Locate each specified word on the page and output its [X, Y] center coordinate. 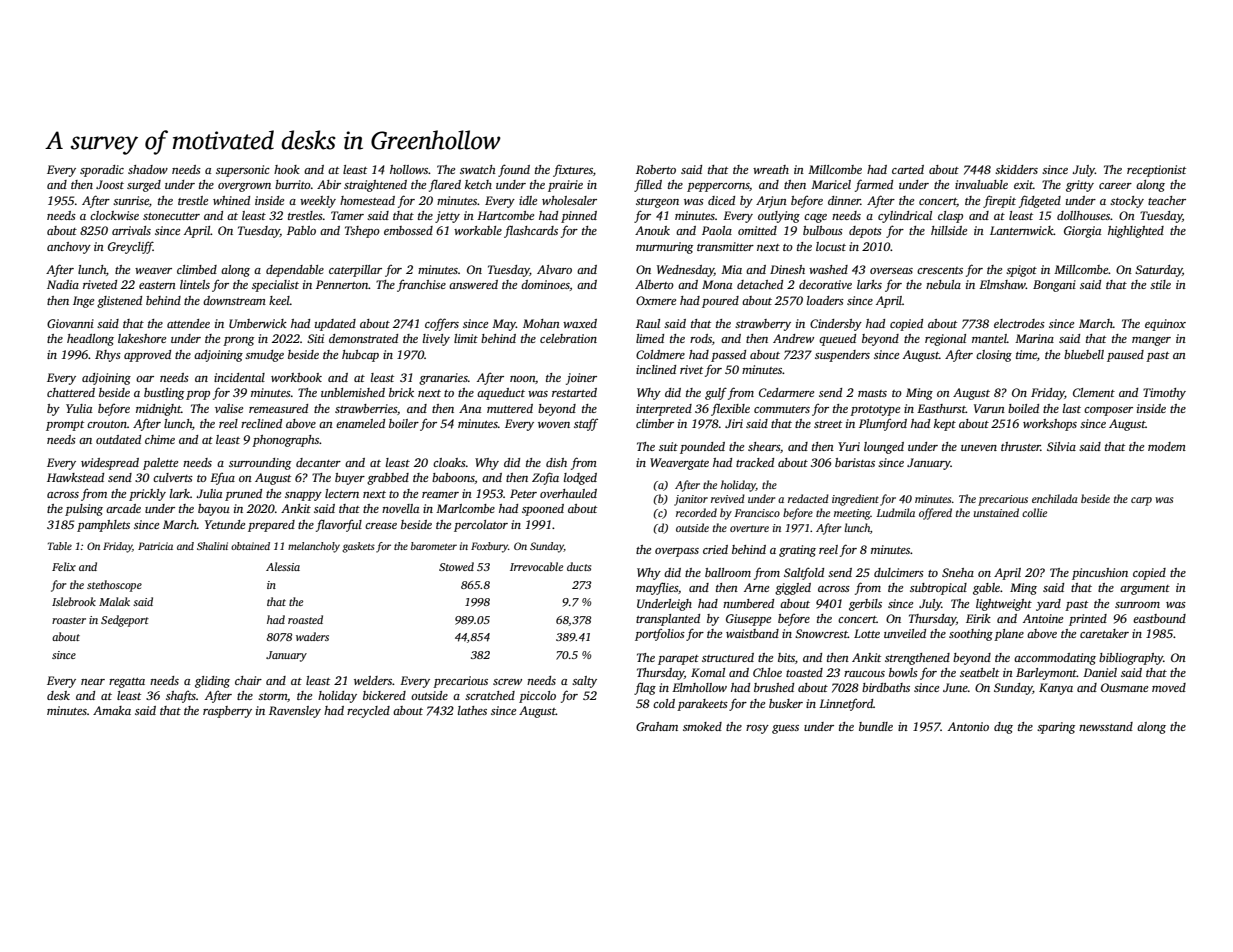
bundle [876, 726]
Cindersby [836, 325]
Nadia [63, 284]
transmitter [725, 246]
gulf [716, 393]
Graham [657, 726]
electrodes [1019, 323]
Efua [222, 479]
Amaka [112, 710]
